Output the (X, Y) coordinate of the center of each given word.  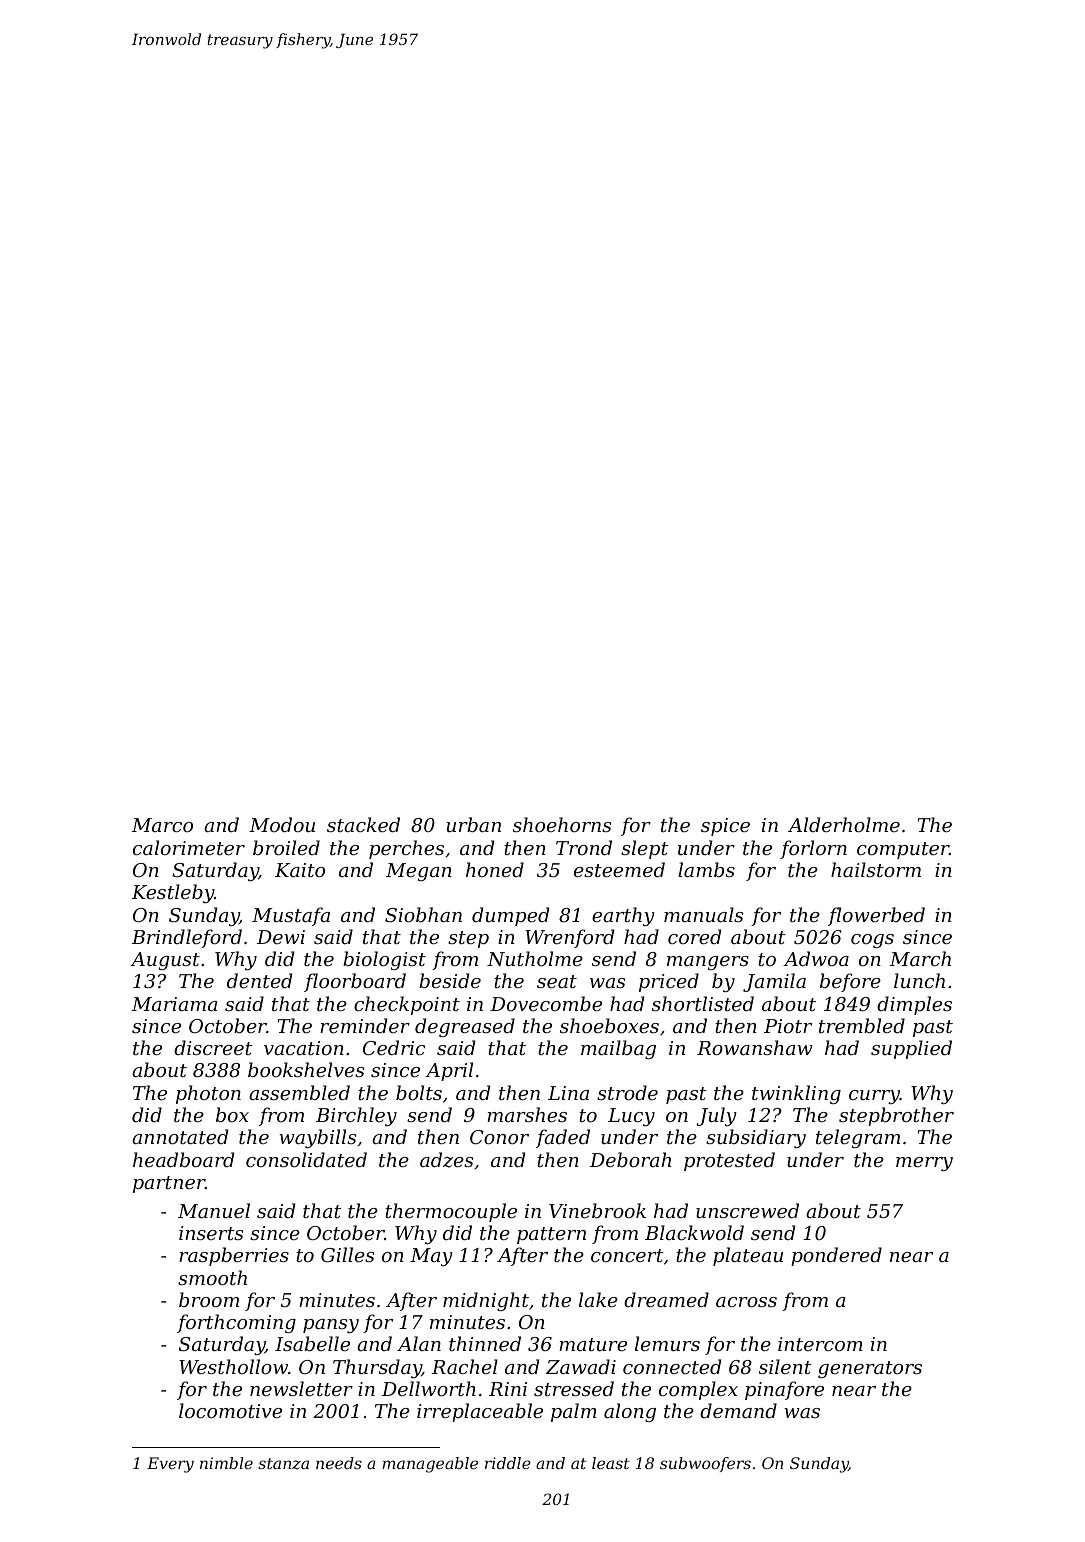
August (165, 961)
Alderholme (844, 824)
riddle (508, 1463)
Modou (282, 824)
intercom (820, 1344)
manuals (703, 914)
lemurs (667, 1343)
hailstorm (876, 869)
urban (473, 824)
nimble (226, 1463)
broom (209, 1299)
